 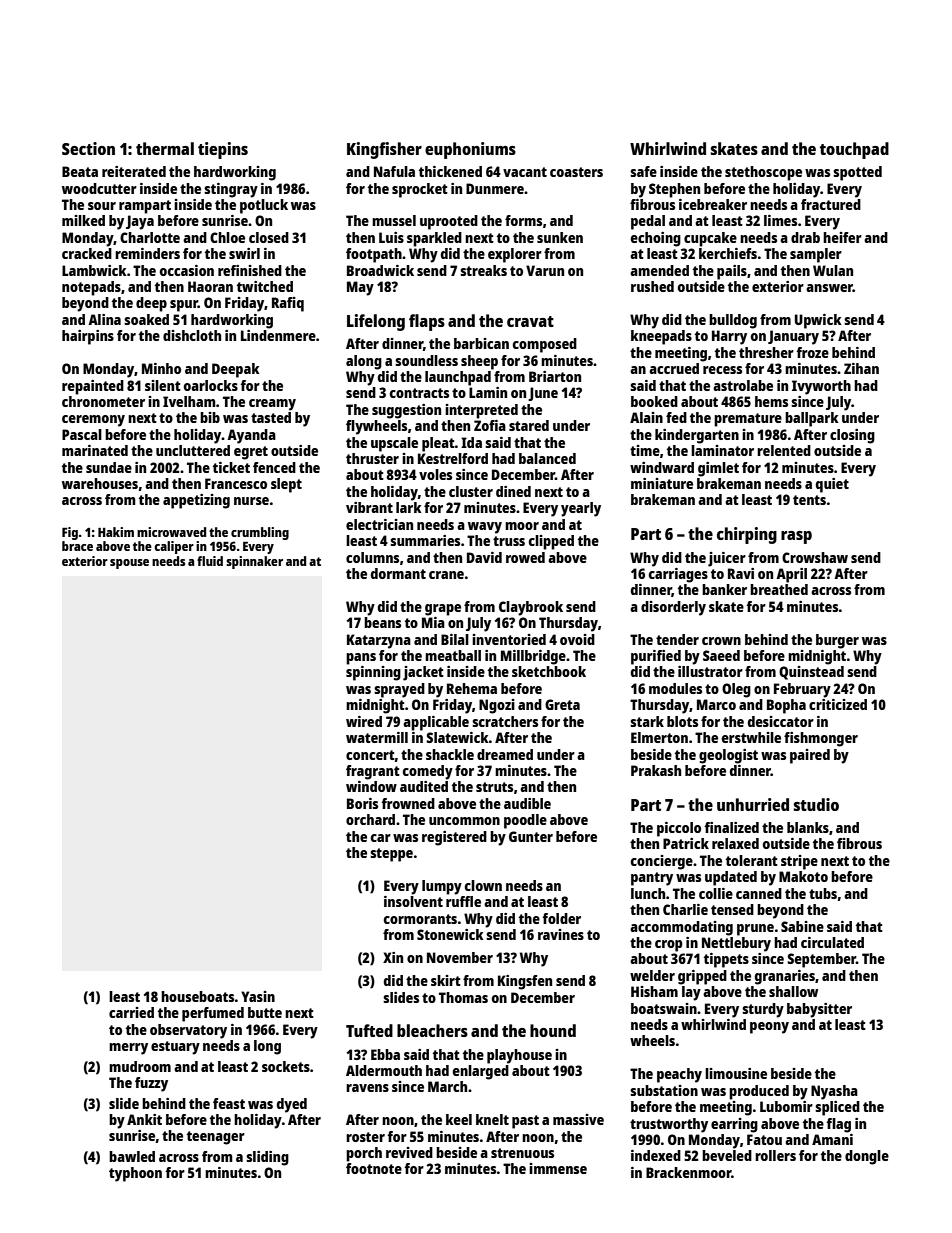 What do you see at coordinates (808, 827) in the image?
I see `blanks` at bounding box center [808, 827].
